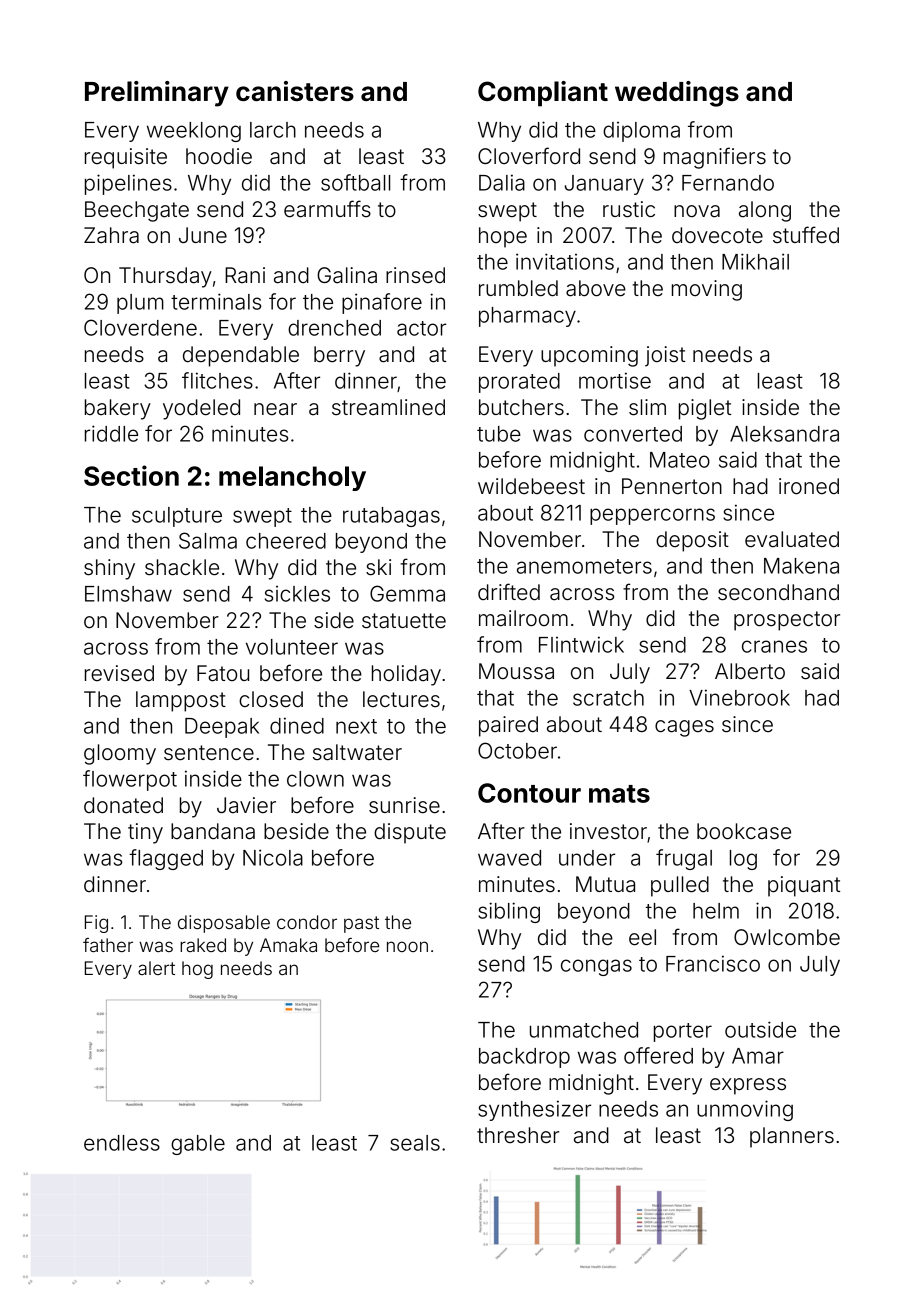 The width and height of the page is (924, 1311). I want to click on actor, so click(421, 328).
